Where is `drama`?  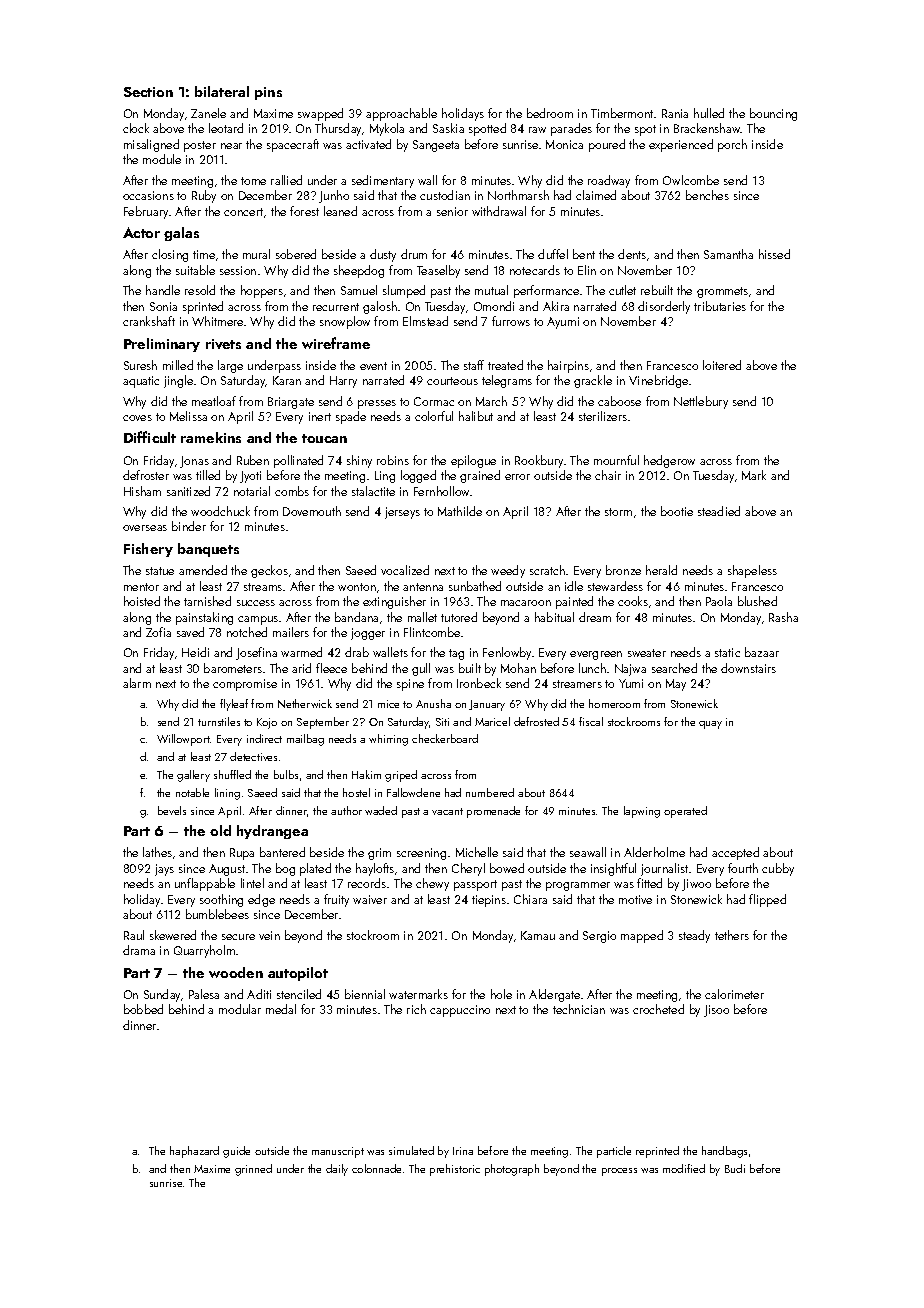
drama is located at coordinates (139, 950).
